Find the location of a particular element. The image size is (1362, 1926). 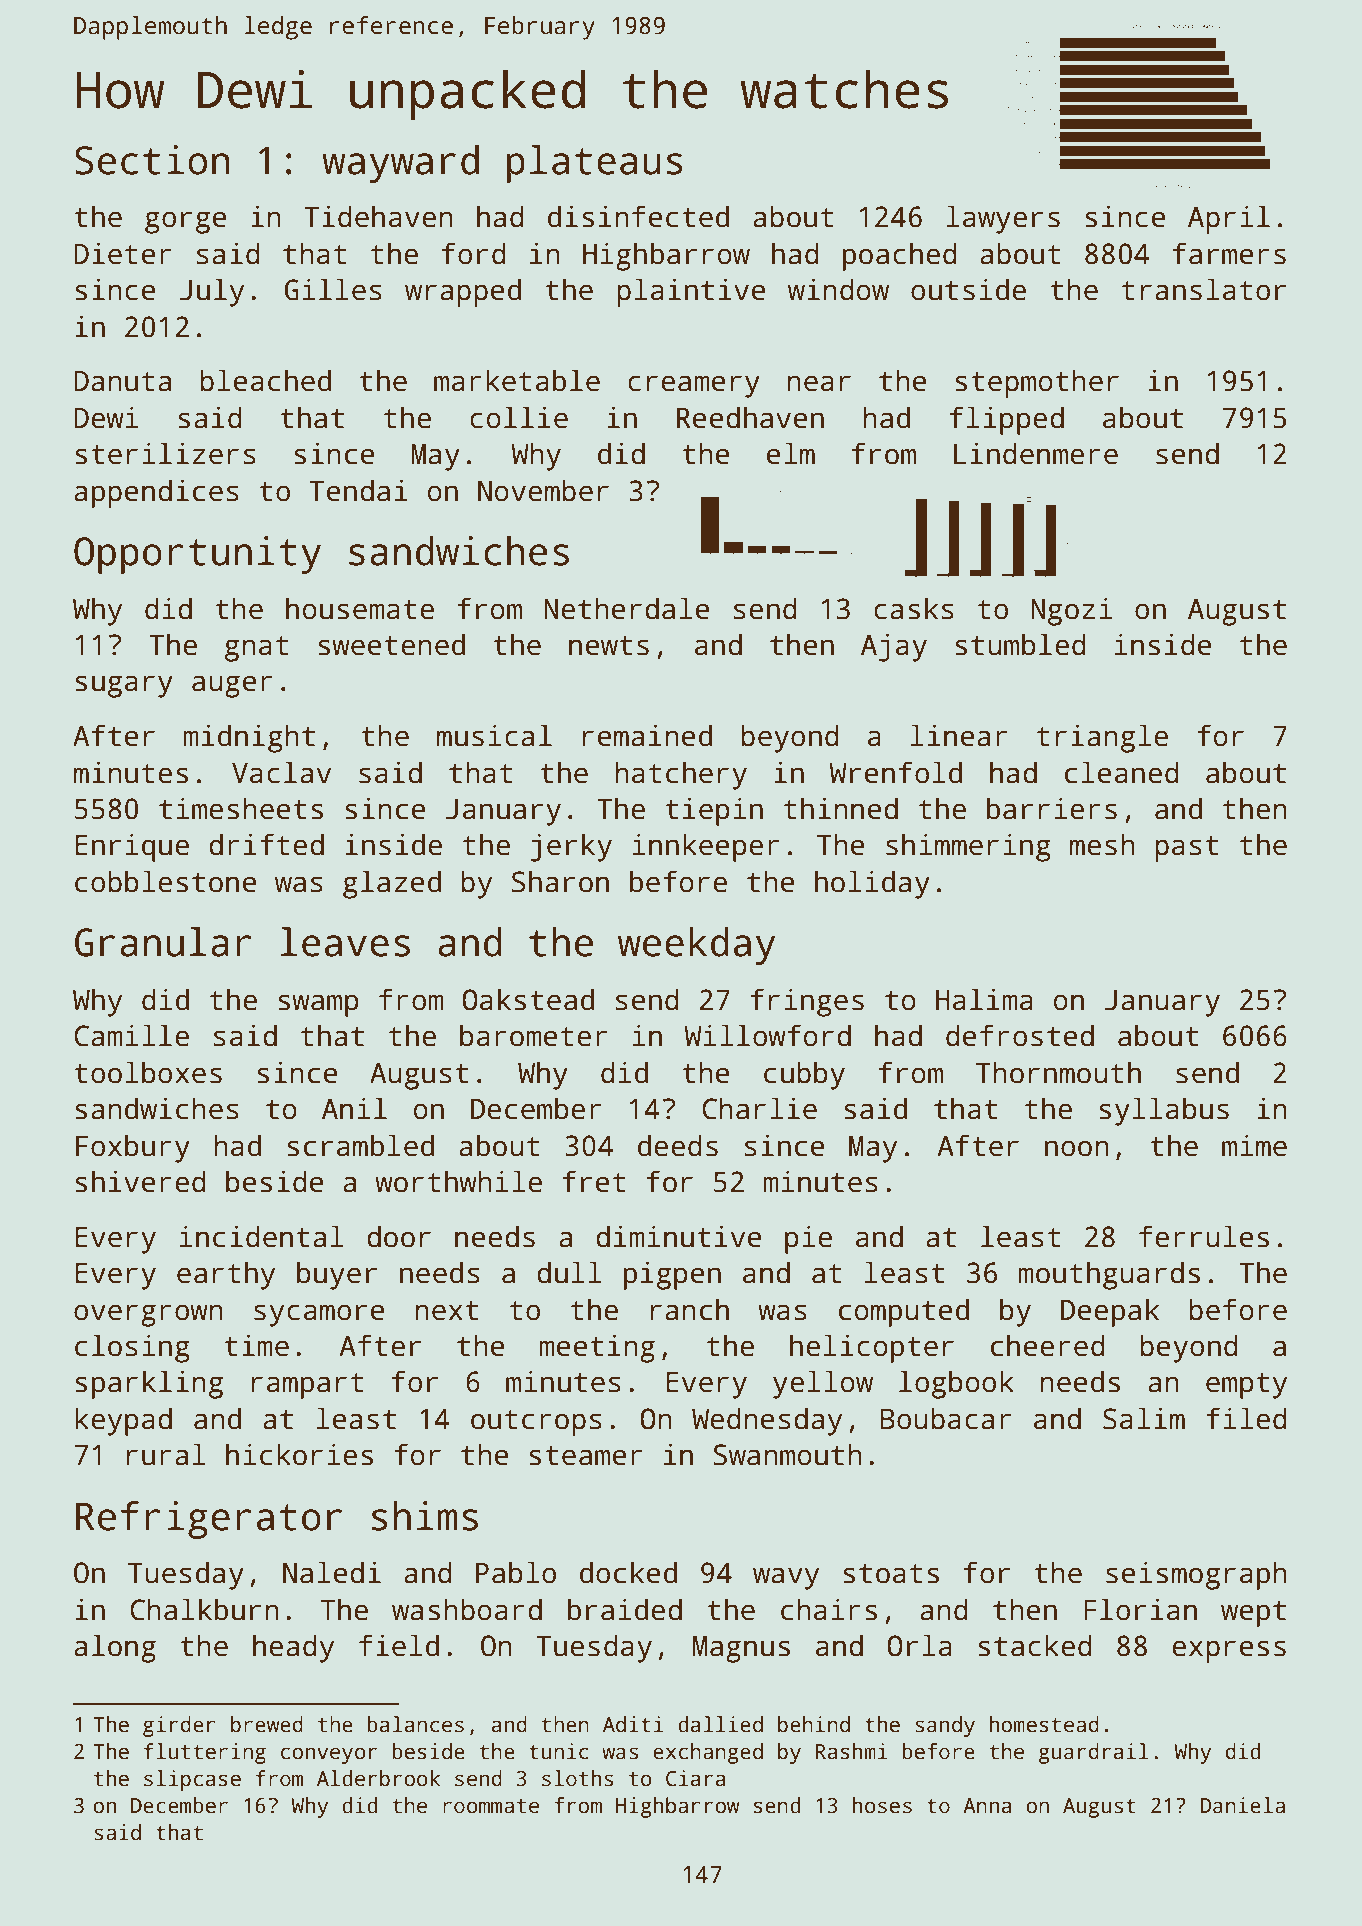

musical is located at coordinates (494, 735).
